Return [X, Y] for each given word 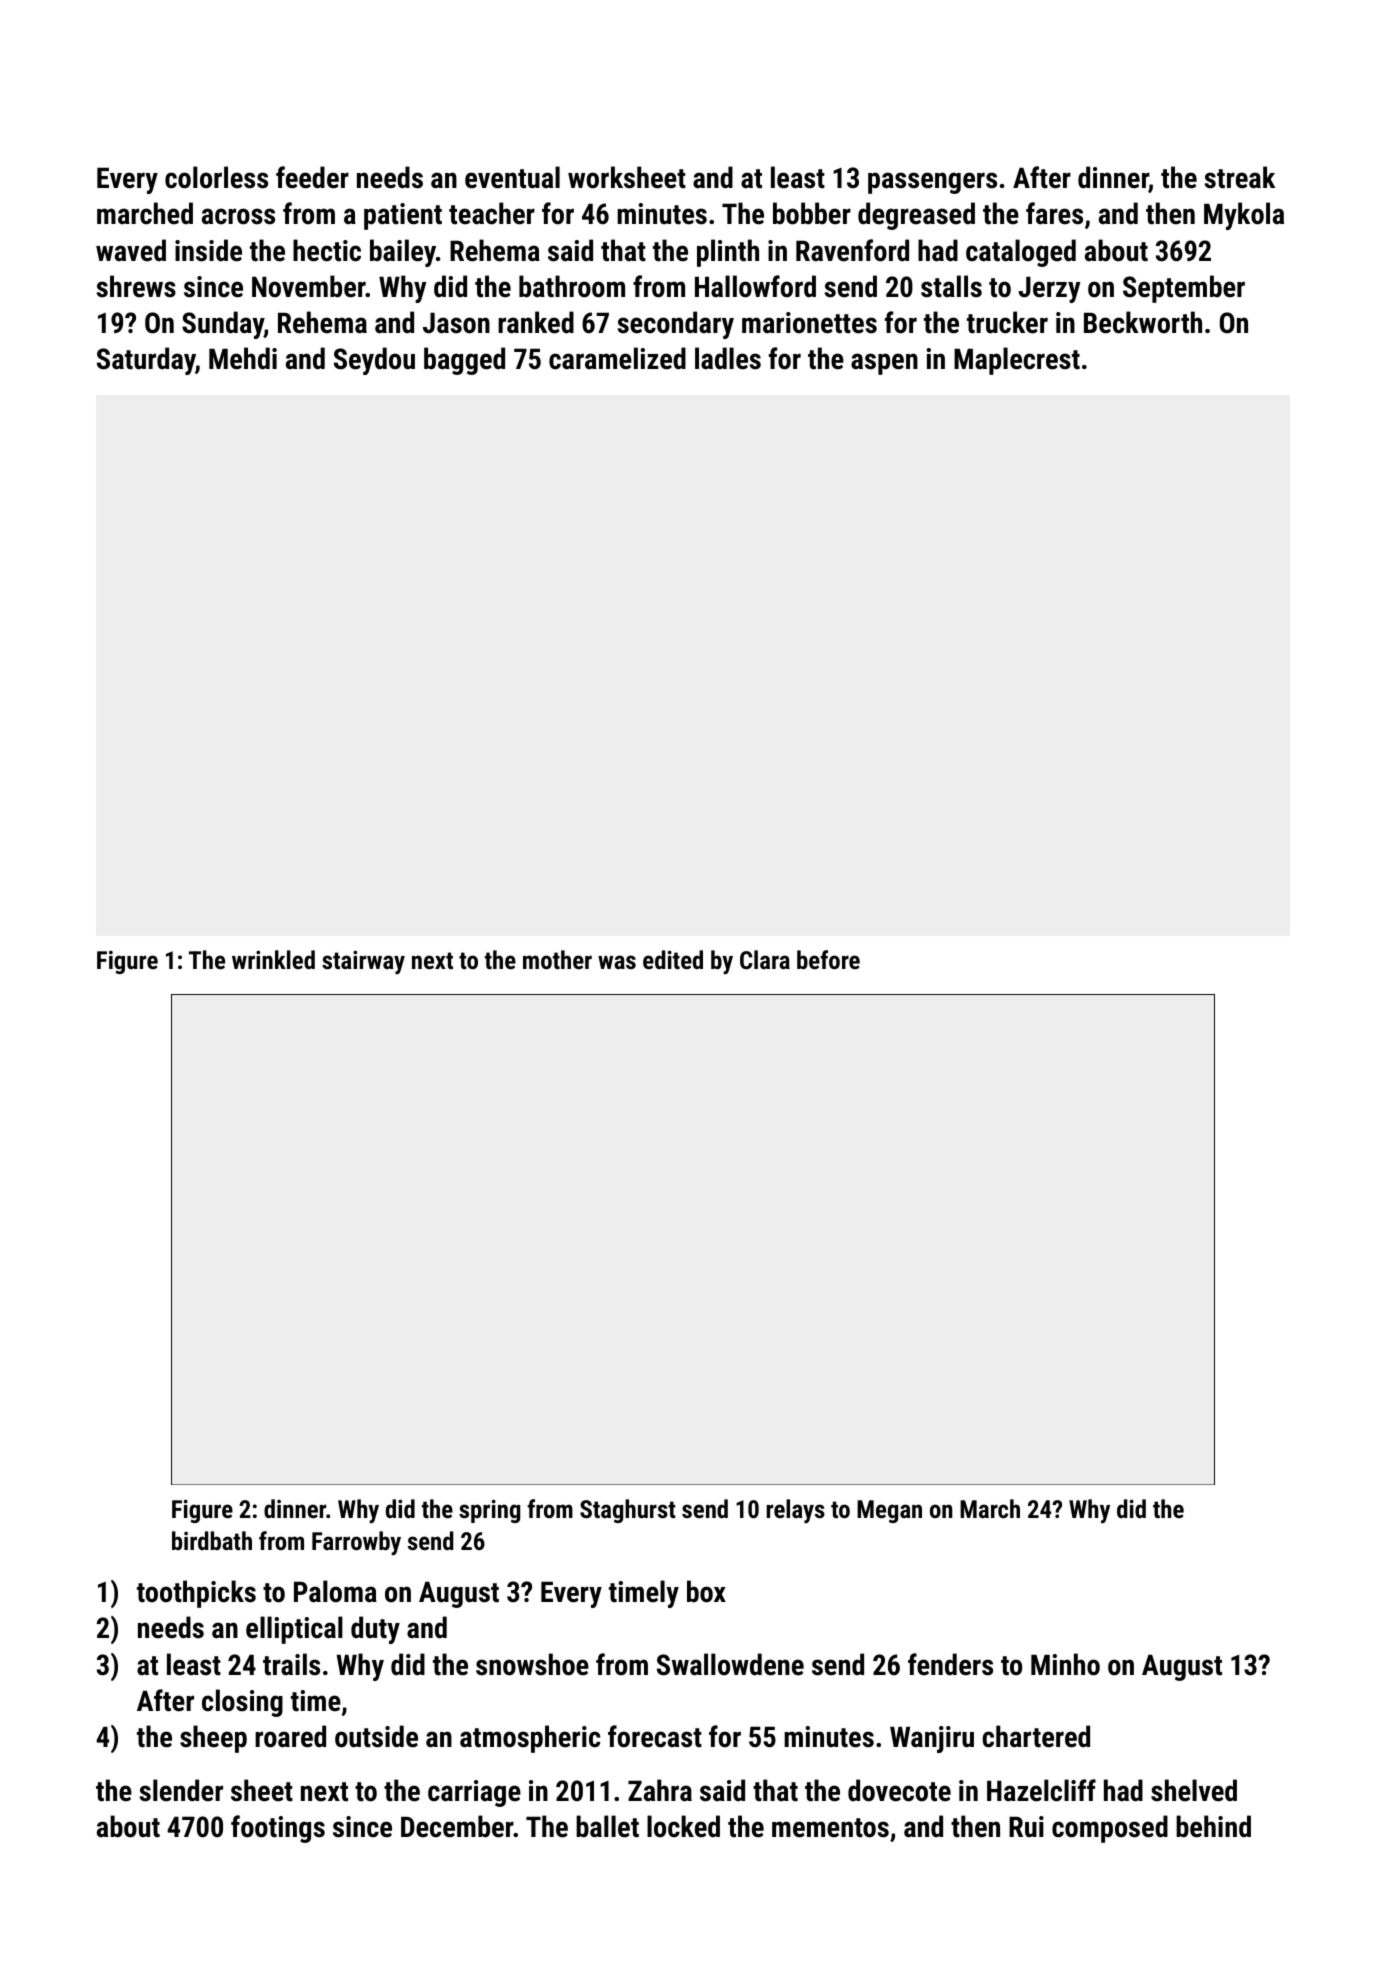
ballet [607, 1826]
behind [1213, 1826]
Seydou [374, 361]
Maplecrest [1017, 361]
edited [673, 959]
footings [278, 1829]
